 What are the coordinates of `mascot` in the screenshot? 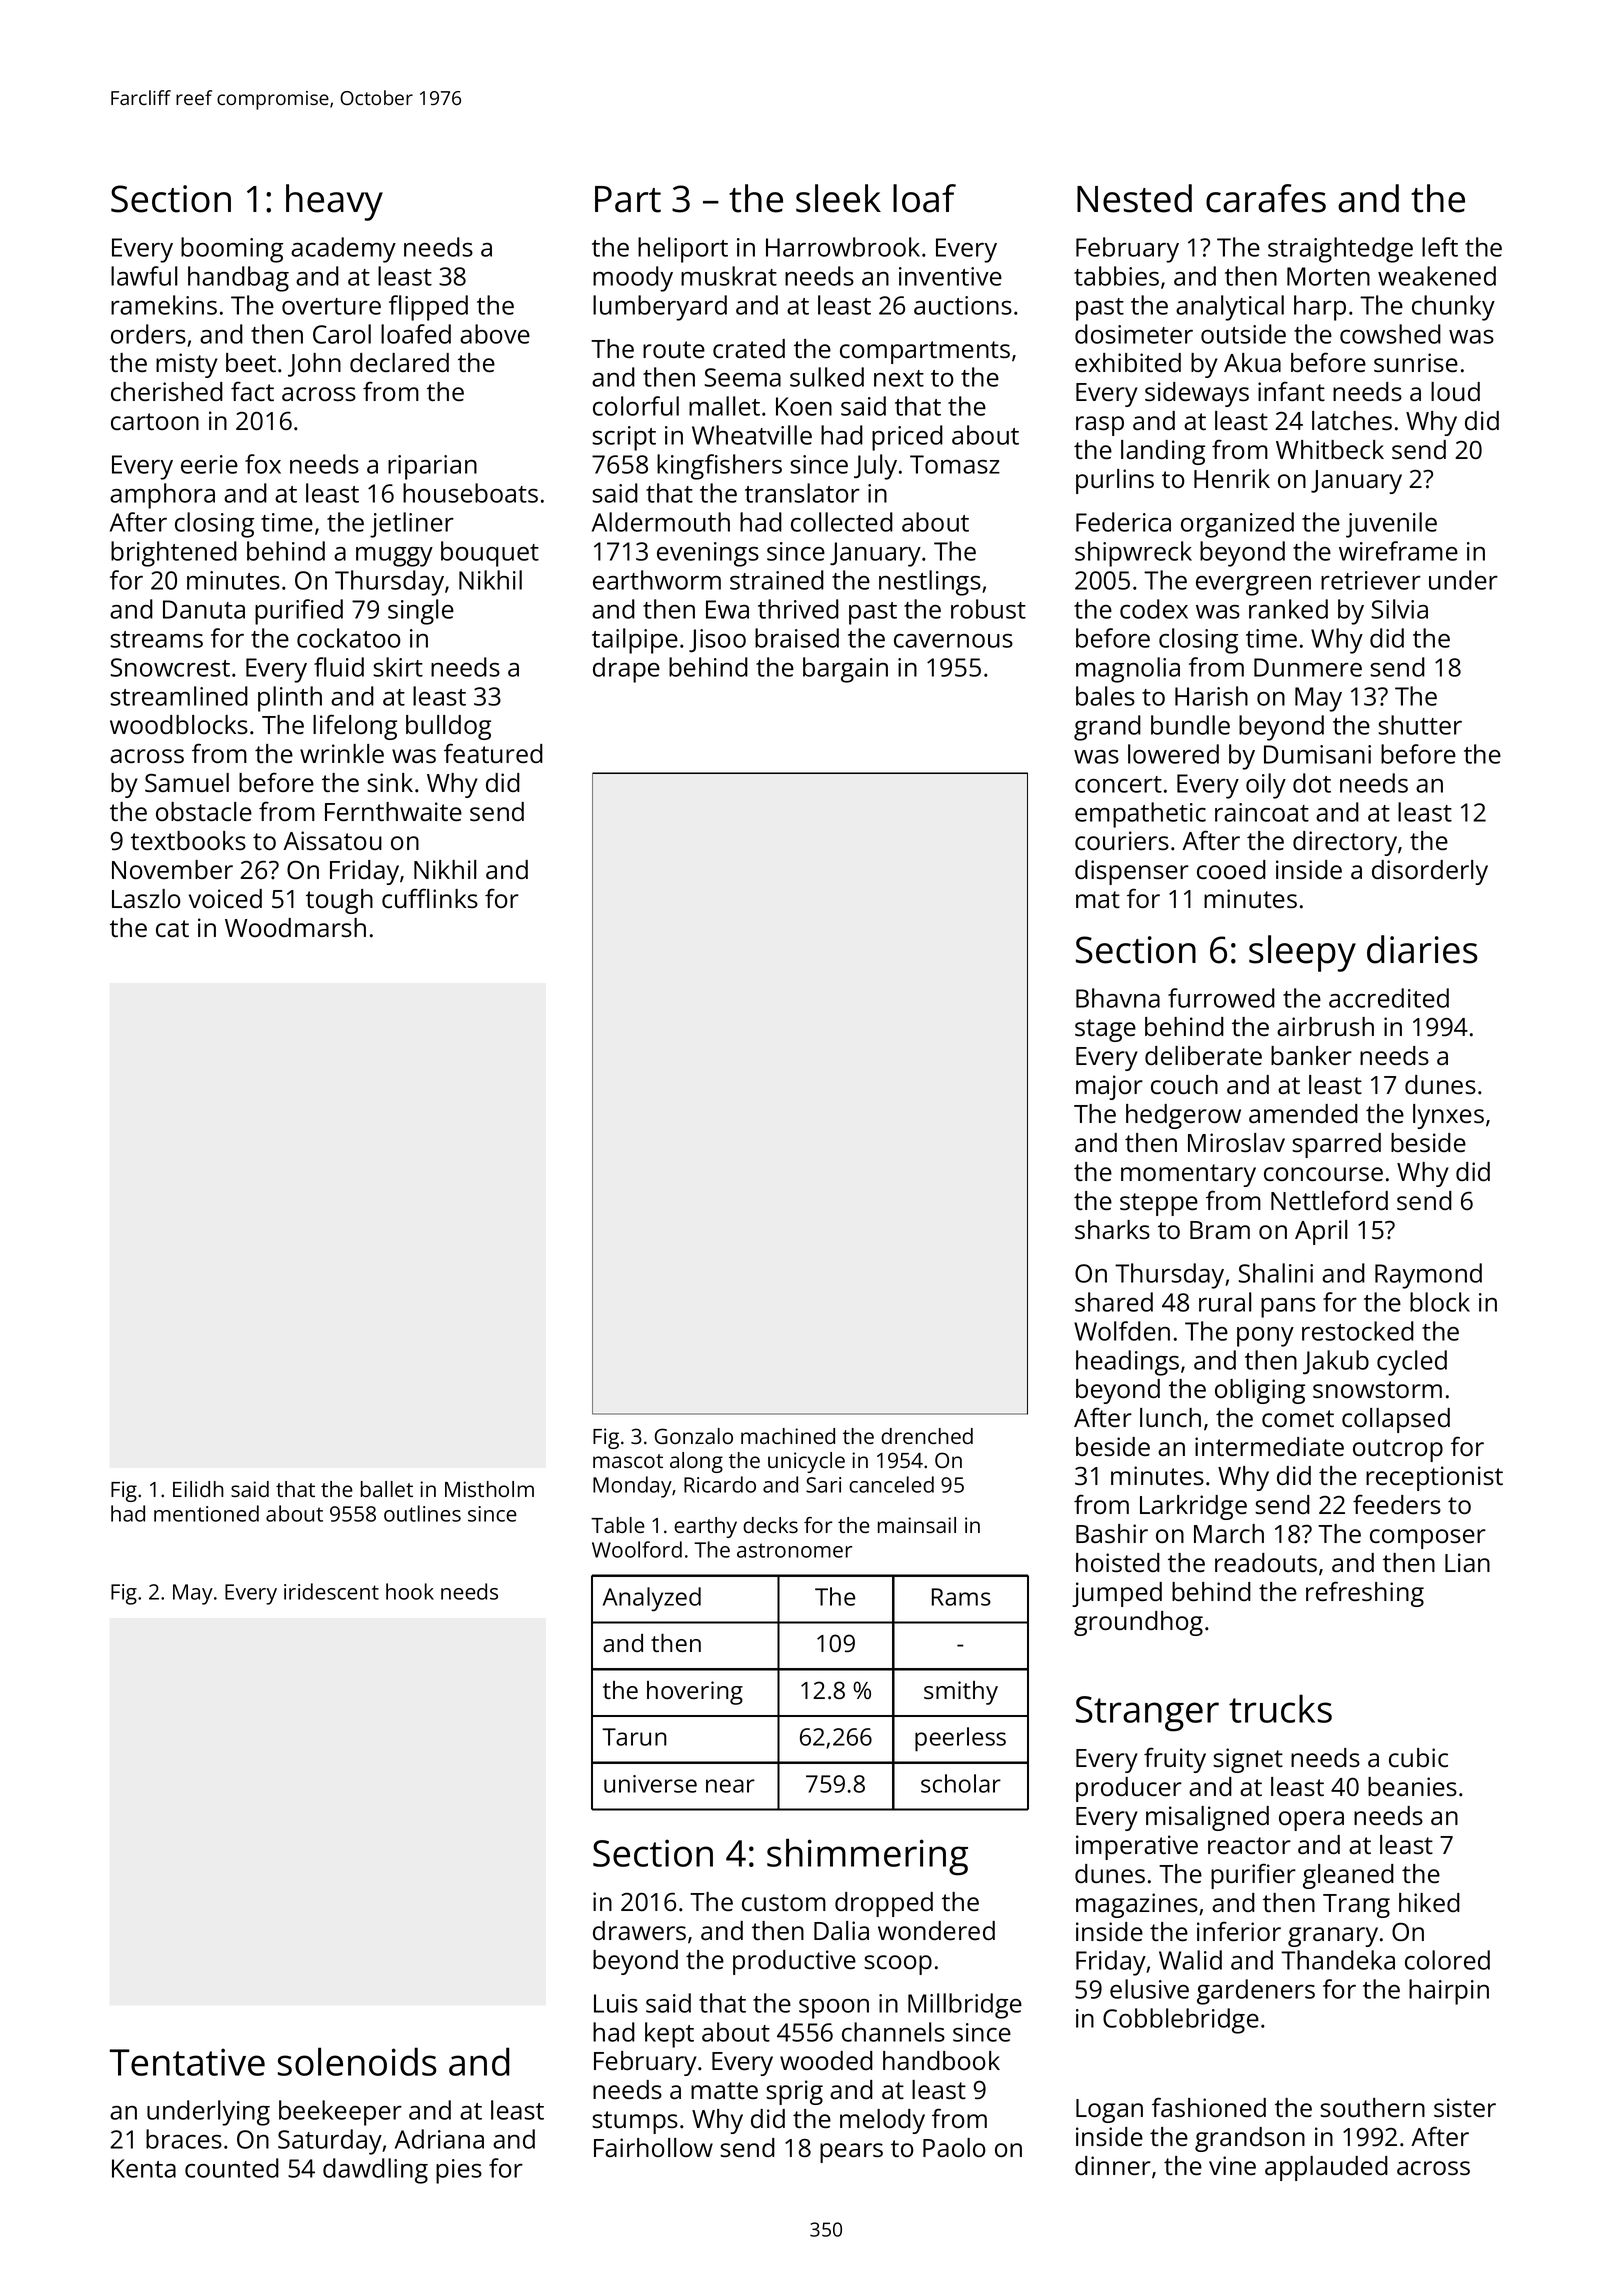 It's located at (628, 1461).
